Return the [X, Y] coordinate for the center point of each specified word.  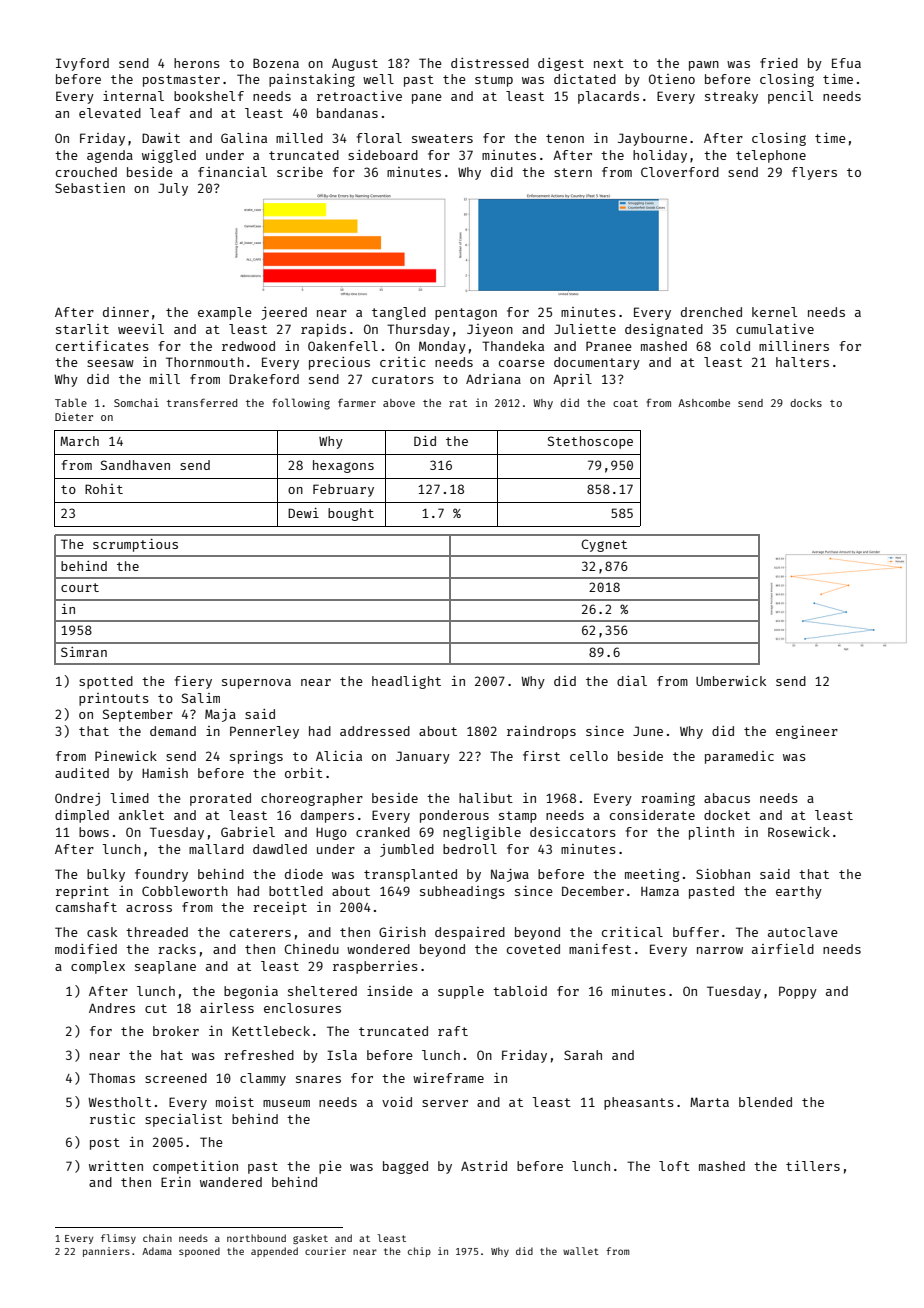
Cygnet [604, 545]
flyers [814, 173]
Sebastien [90, 188]
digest [561, 64]
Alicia [339, 756]
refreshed [259, 1055]
